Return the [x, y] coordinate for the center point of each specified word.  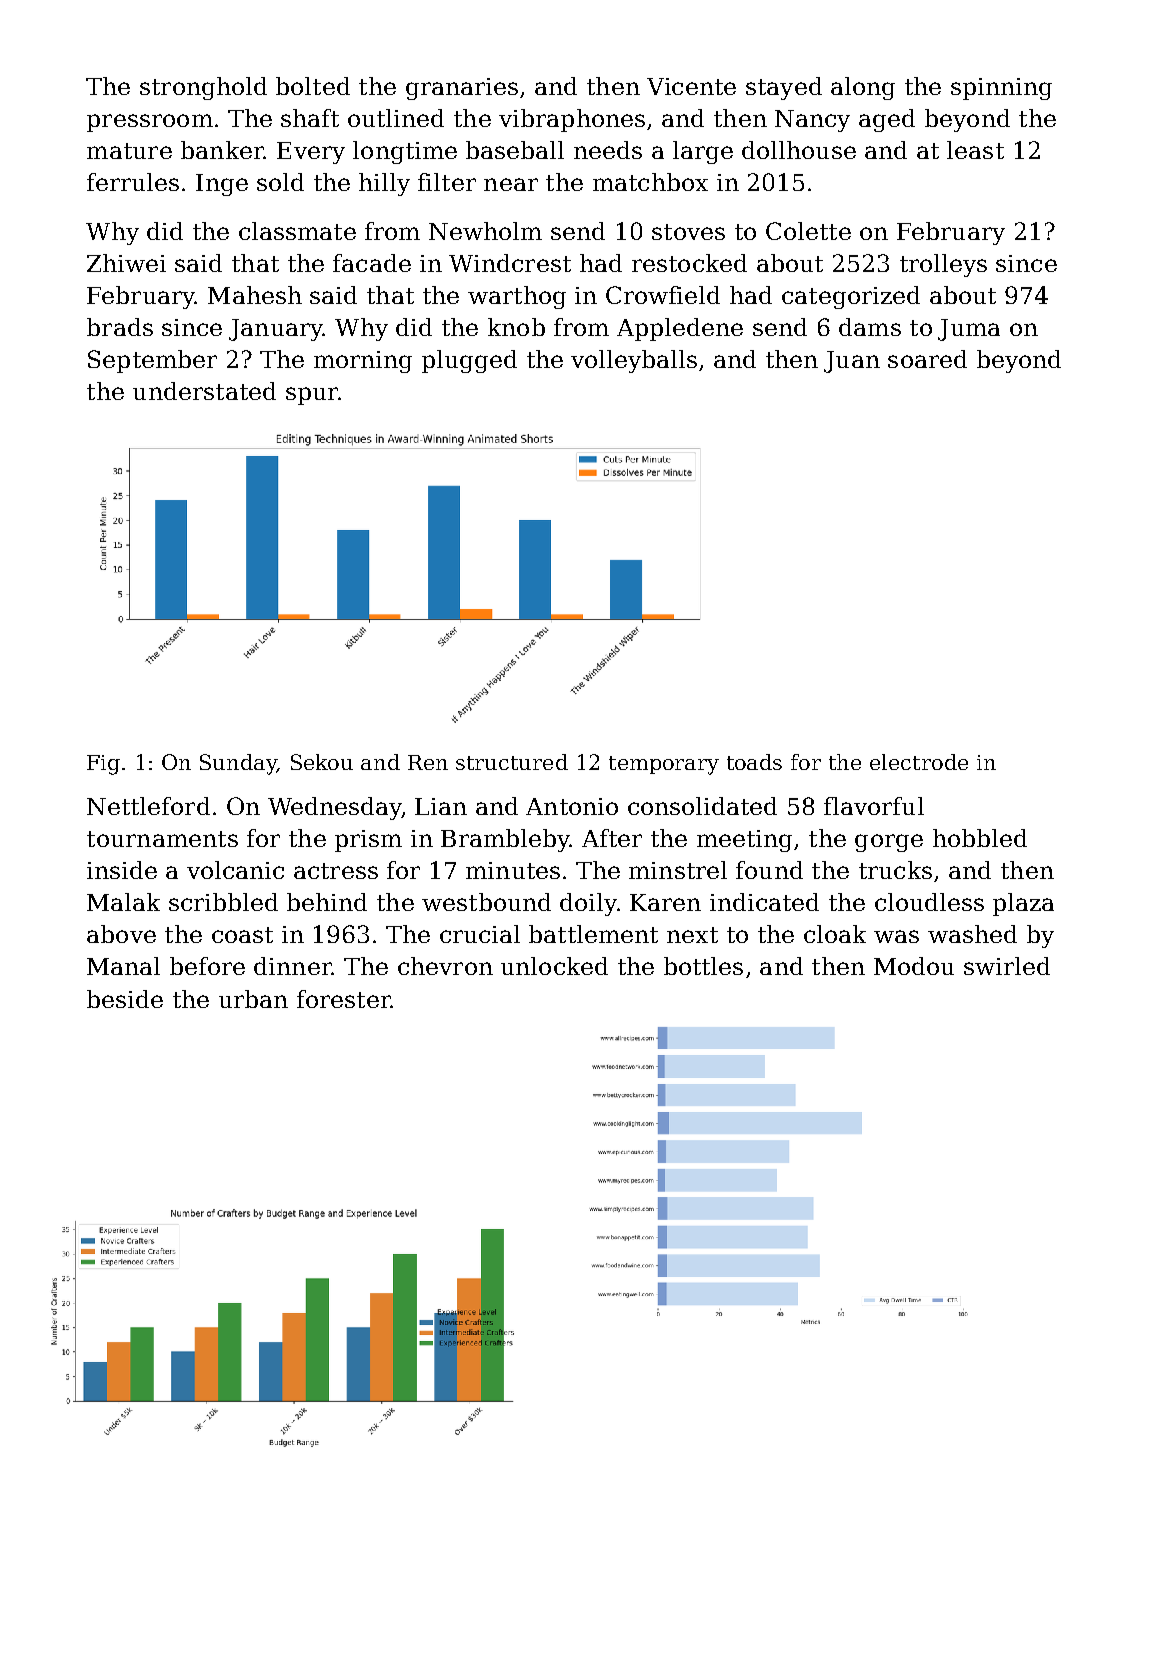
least [975, 150]
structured [512, 762]
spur [312, 396]
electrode [919, 762]
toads [754, 762]
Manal [123, 966]
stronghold [203, 88]
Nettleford [148, 806]
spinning [1001, 89]
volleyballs [634, 361]
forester [344, 999]
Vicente [691, 86]
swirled [1007, 966]
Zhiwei [126, 263]
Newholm [485, 231]
